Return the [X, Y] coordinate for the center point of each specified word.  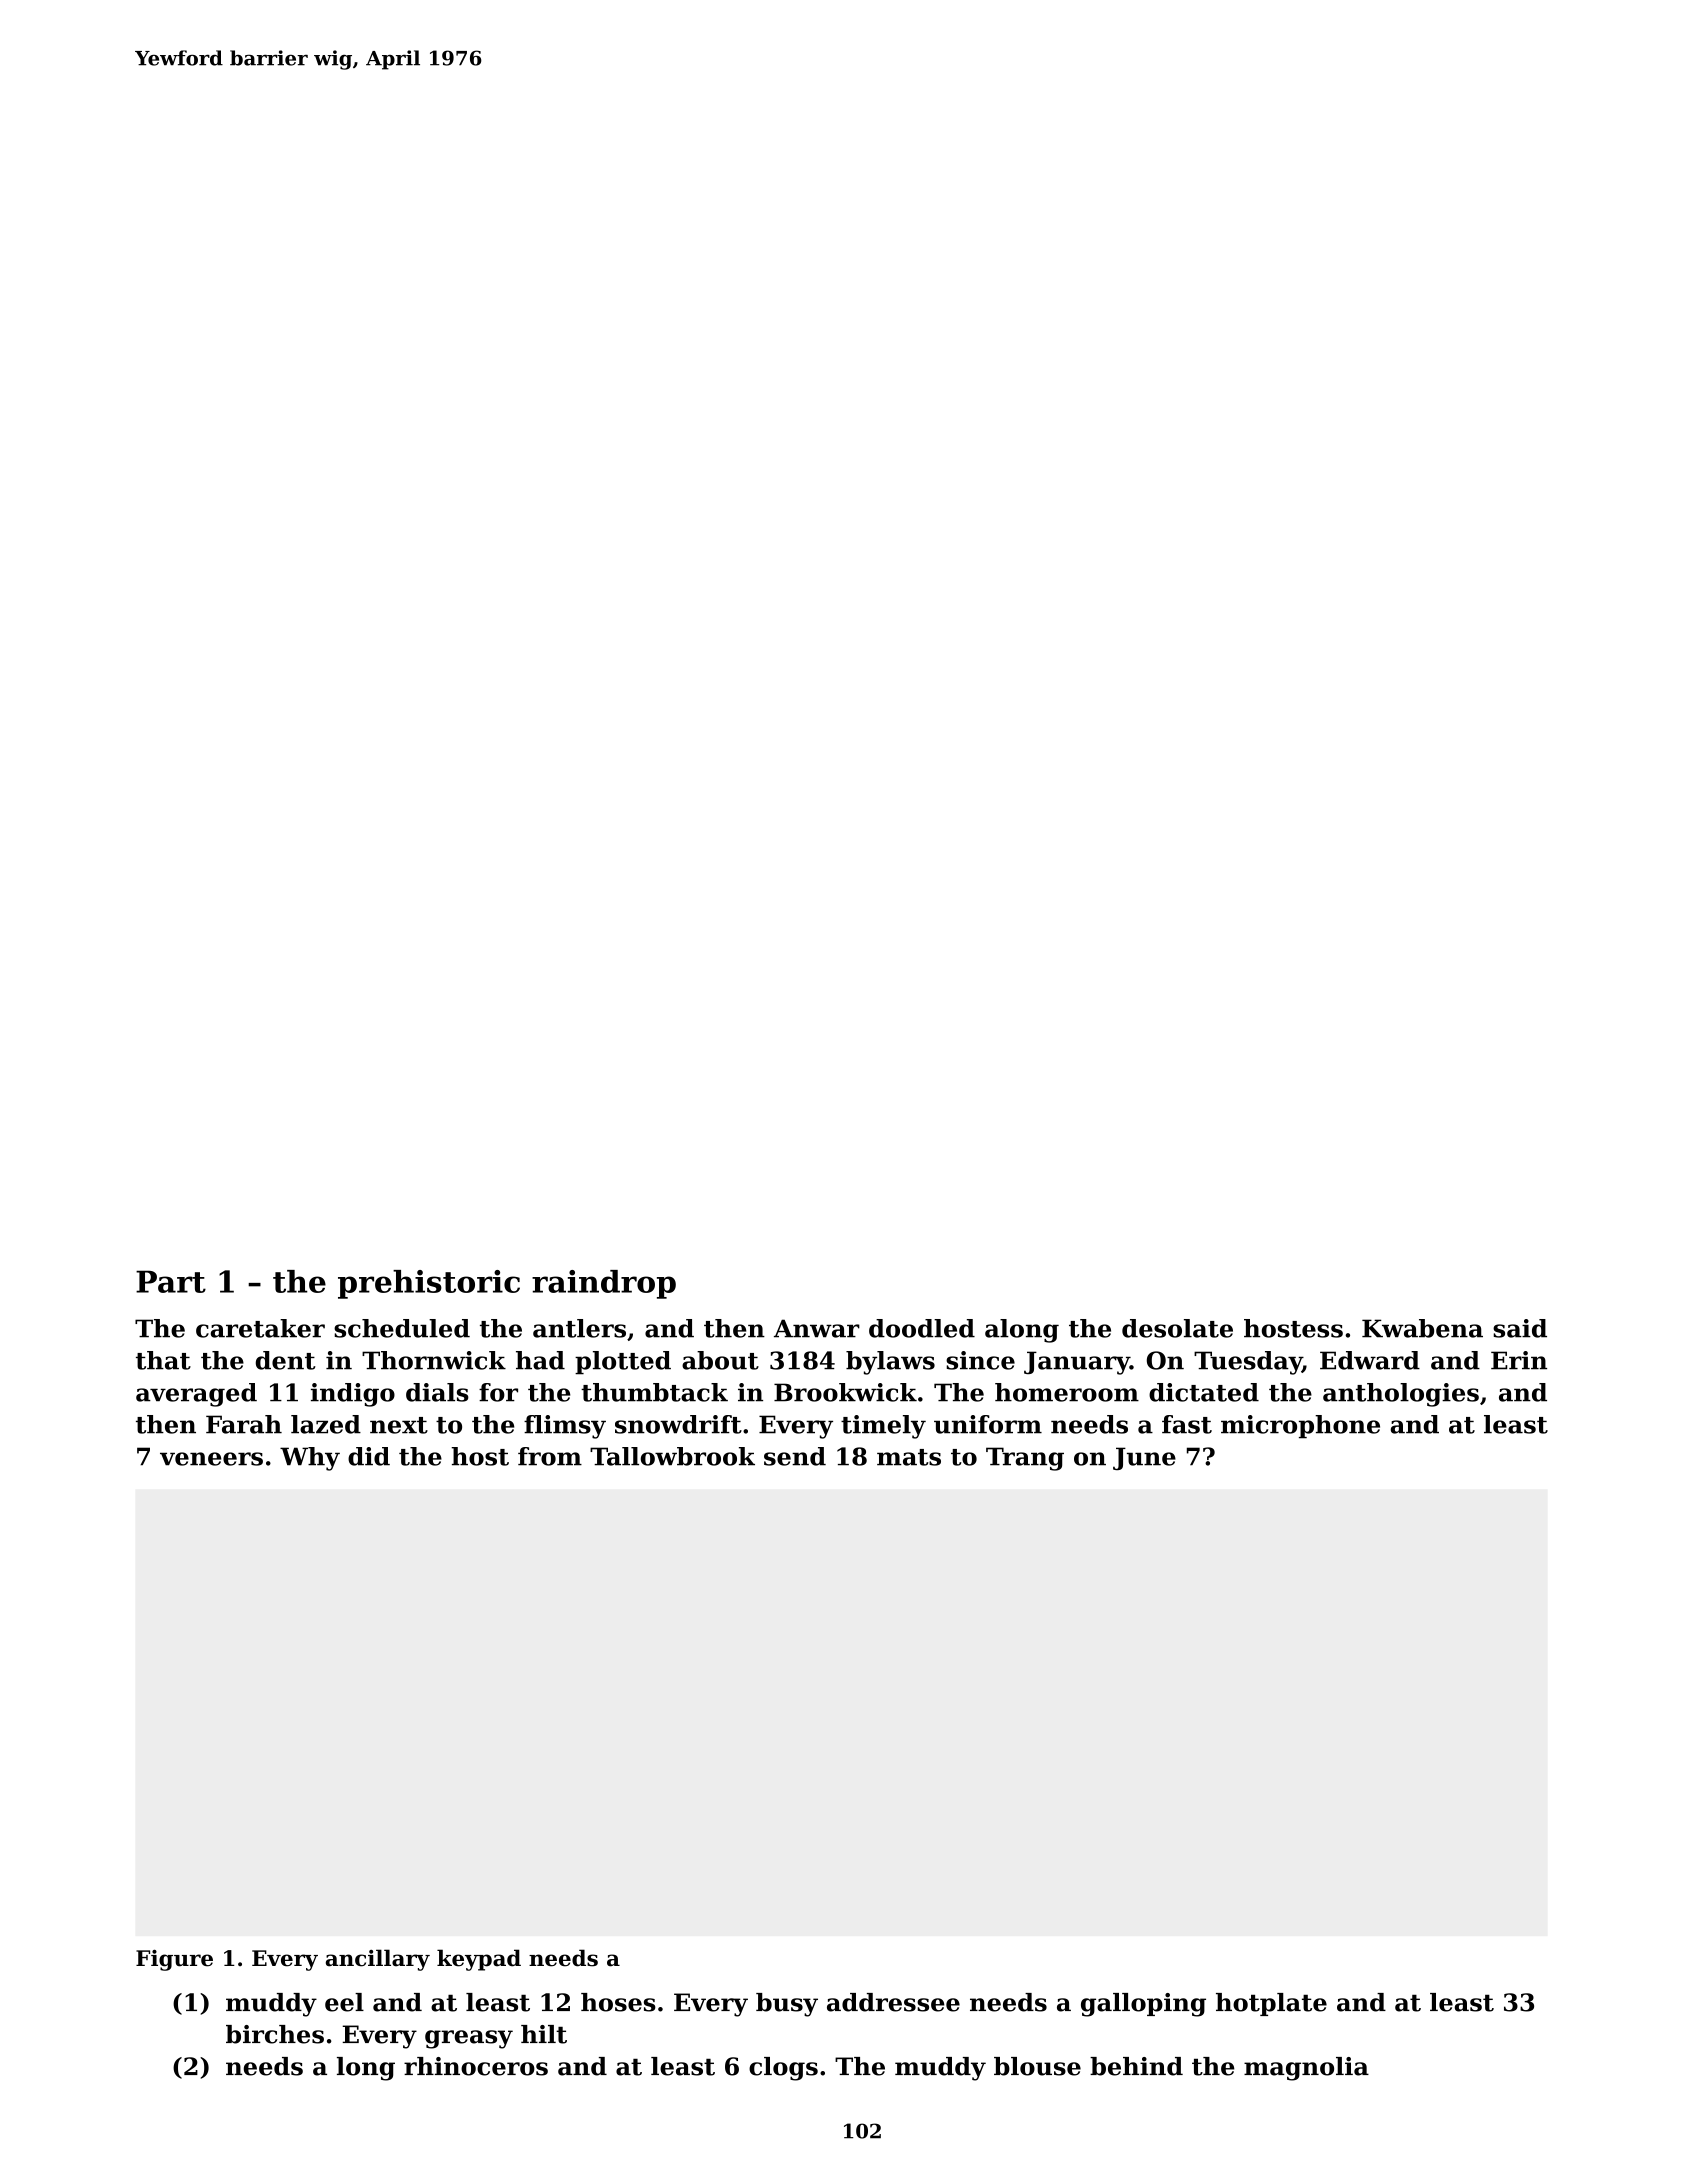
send [795, 1456]
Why [310, 1459]
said [1520, 1328]
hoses [618, 2002]
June [1144, 1458]
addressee [893, 2002]
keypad [479, 1960]
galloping [1143, 2005]
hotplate [1271, 2004]
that [163, 1360]
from [550, 1456]
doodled [922, 1328]
